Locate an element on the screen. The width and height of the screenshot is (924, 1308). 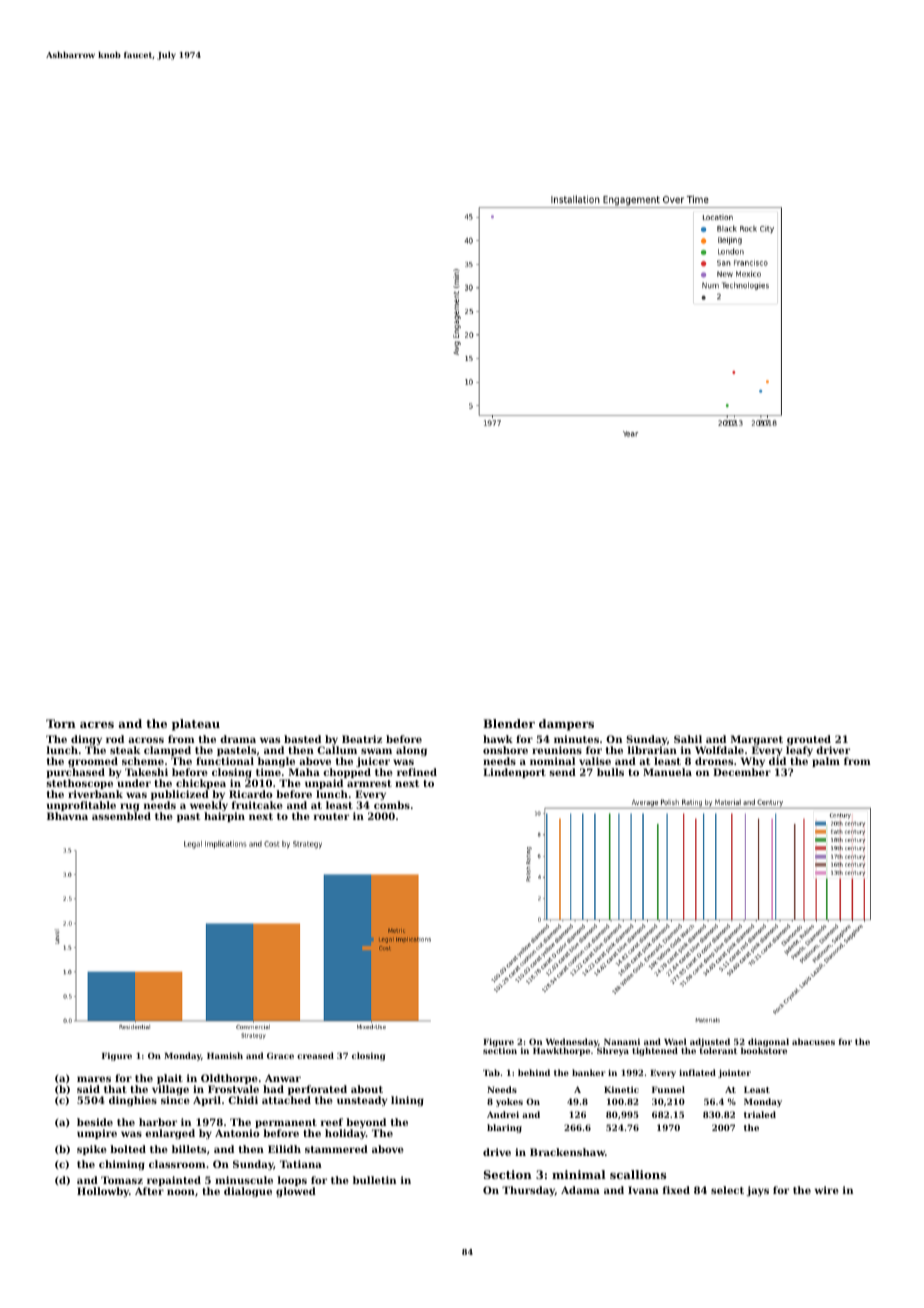
librarian is located at coordinates (652, 750).
